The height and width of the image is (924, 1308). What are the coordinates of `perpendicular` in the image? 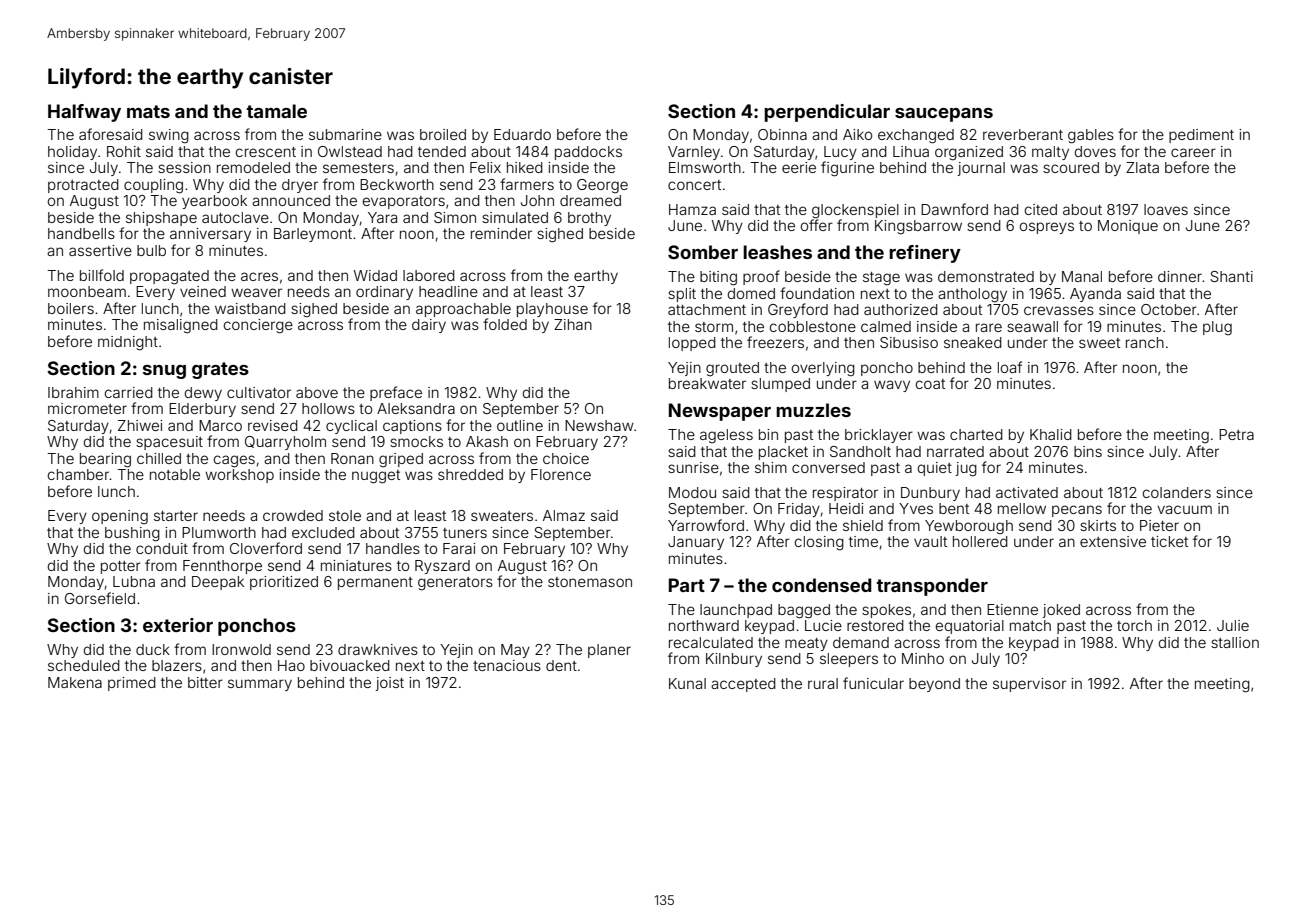 It's located at (827, 113).
